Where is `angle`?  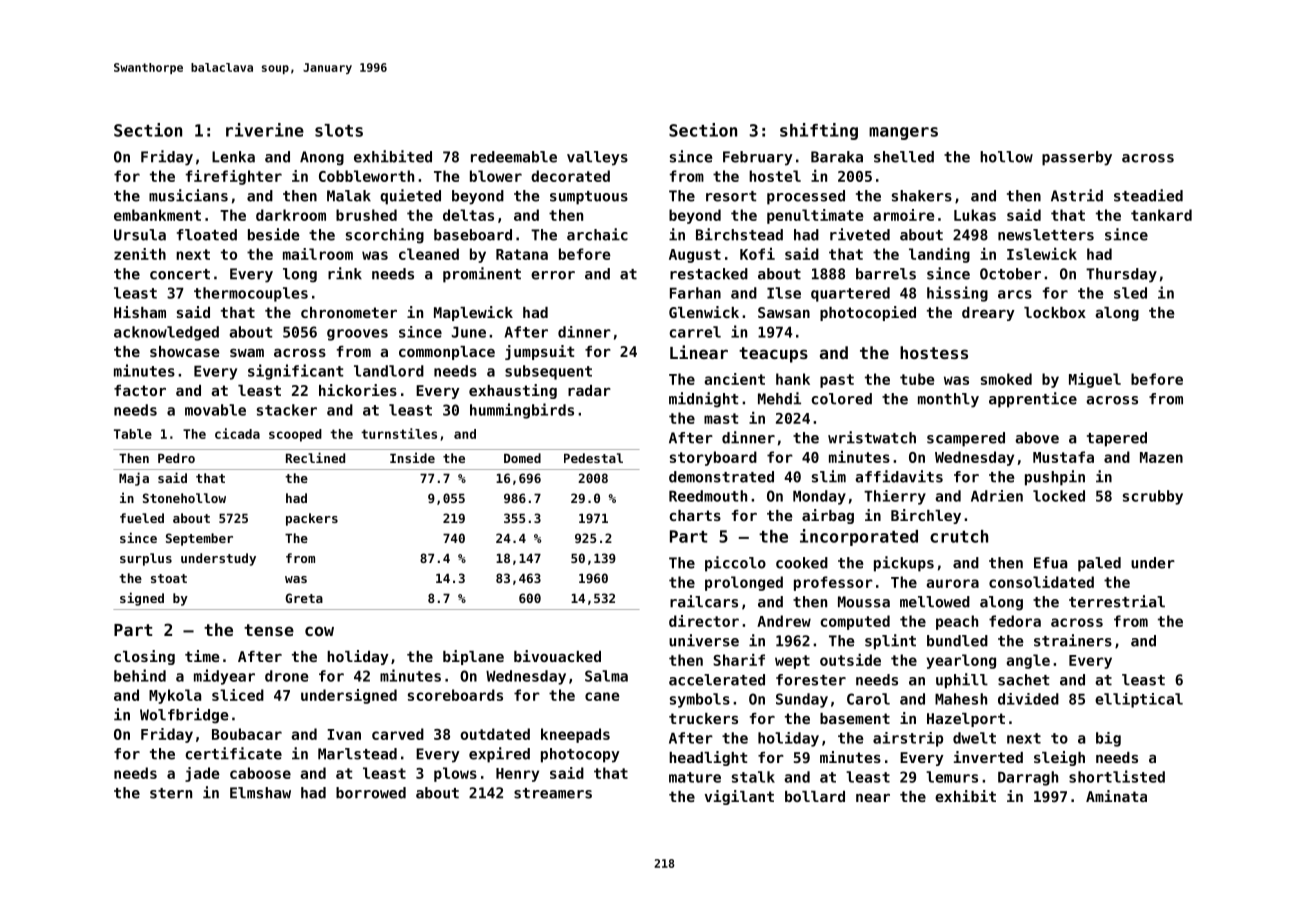
angle is located at coordinates (1028, 661).
